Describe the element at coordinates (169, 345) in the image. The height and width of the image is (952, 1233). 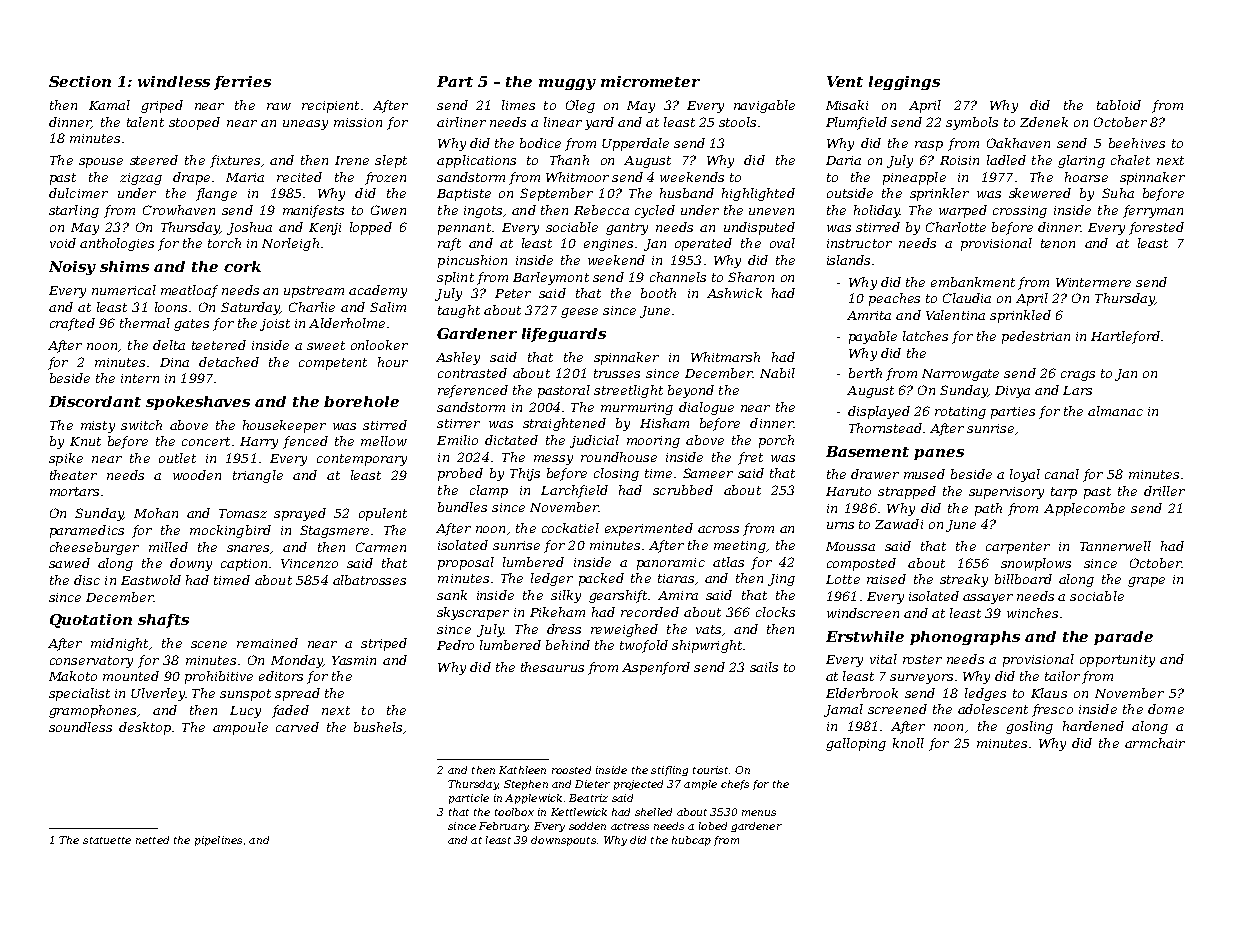
I see `delta` at that location.
